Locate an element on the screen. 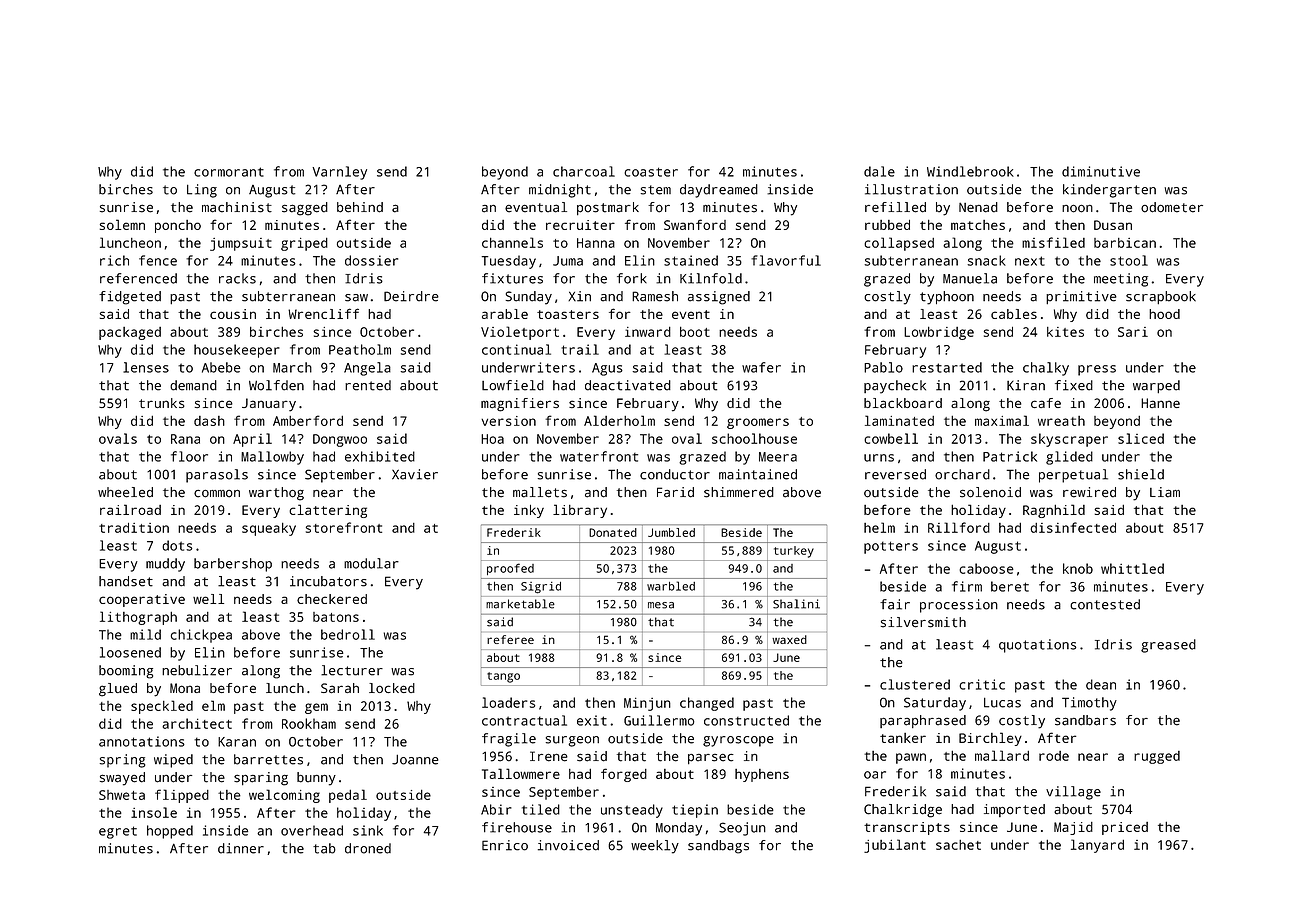 The width and height of the screenshot is (1308, 924). snack is located at coordinates (986, 260).
